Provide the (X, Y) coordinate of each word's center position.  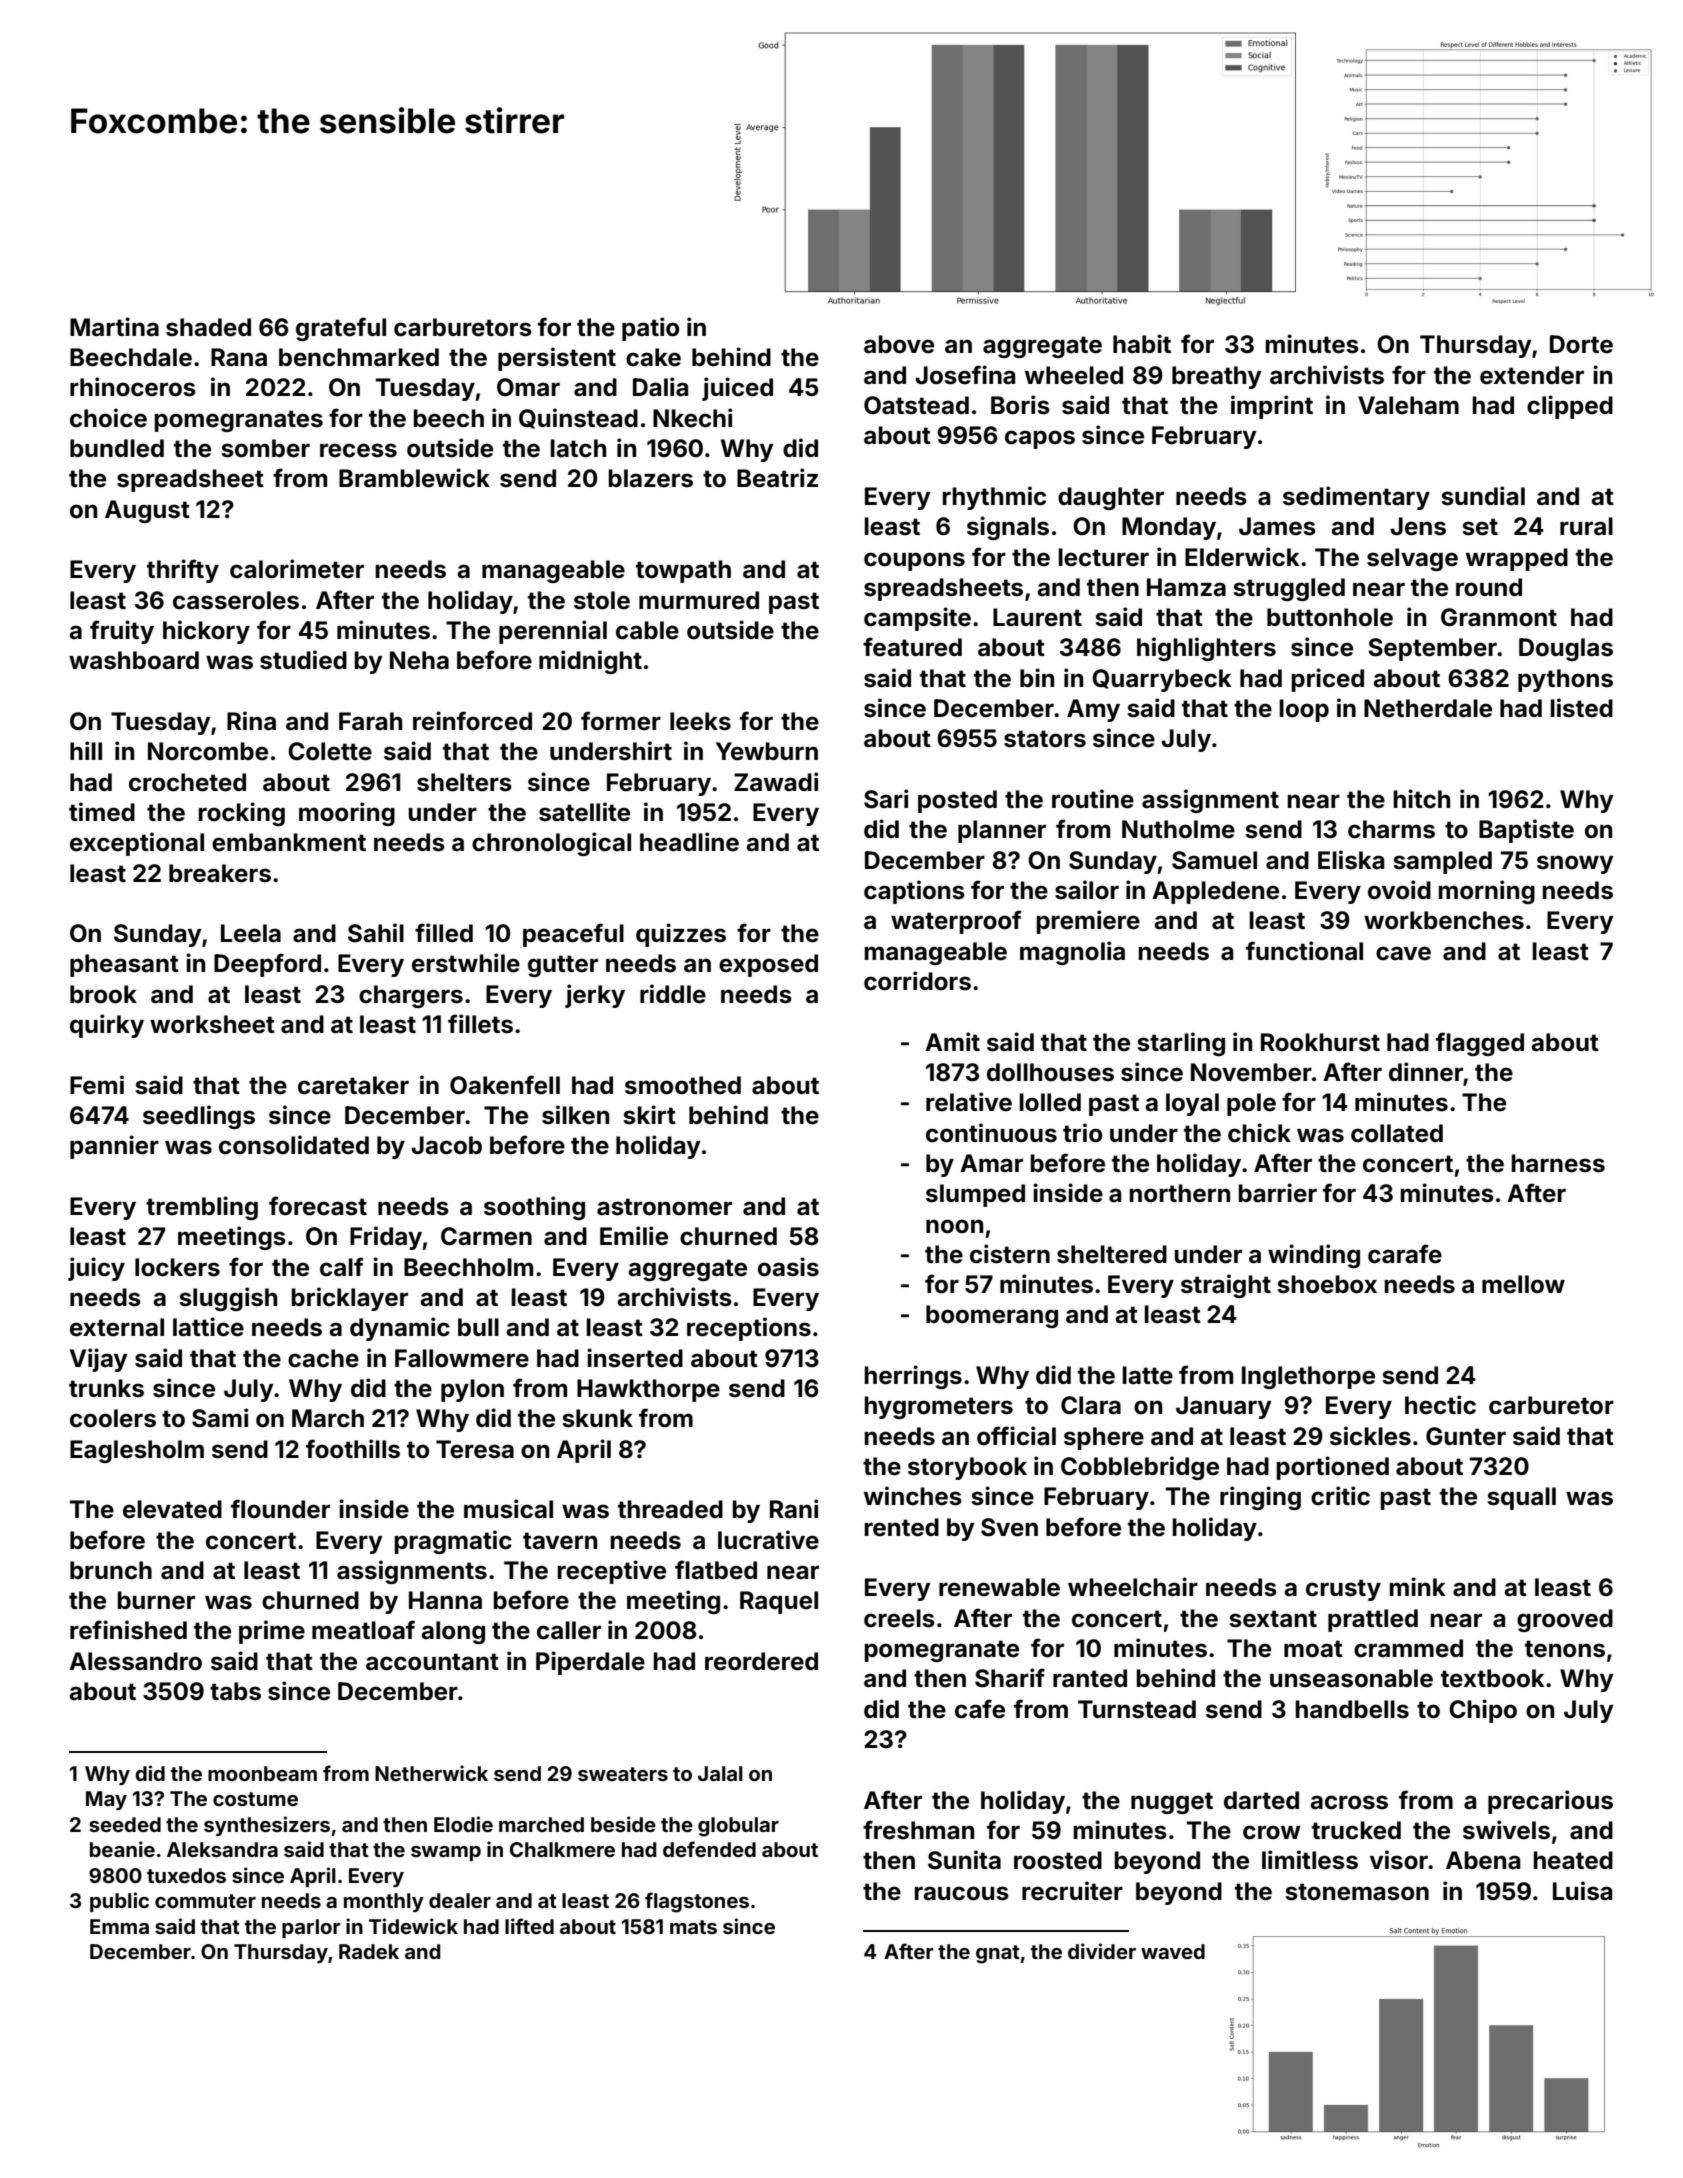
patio (650, 329)
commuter (205, 1901)
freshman (918, 1830)
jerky (595, 996)
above (899, 344)
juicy (96, 1269)
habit (1142, 344)
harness (1558, 1163)
